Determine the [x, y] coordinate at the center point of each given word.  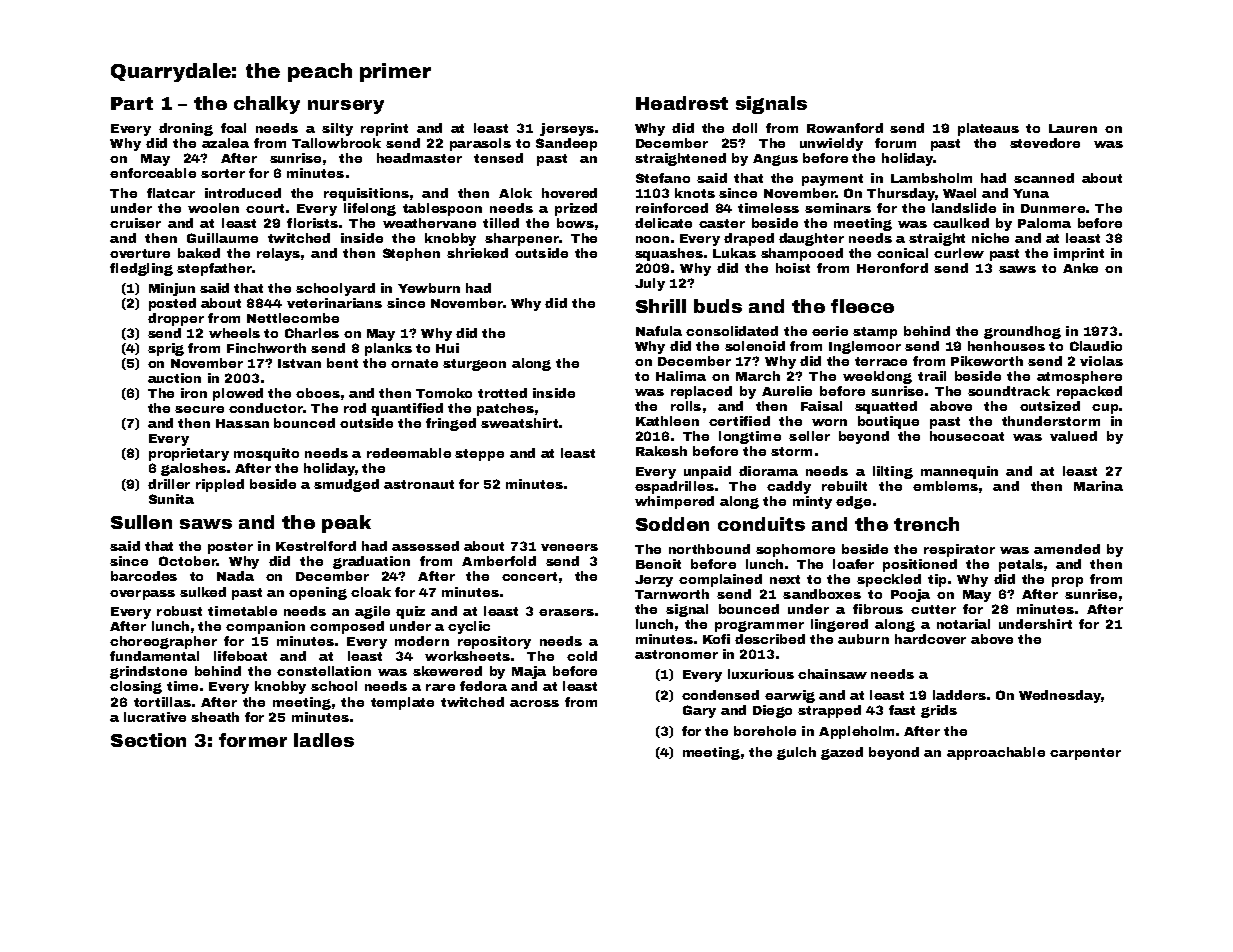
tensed [498, 158]
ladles [324, 740]
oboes [318, 393]
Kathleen [667, 421]
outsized [1050, 406]
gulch [796, 753]
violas [1101, 361]
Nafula [659, 331]
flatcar [171, 193]
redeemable [409, 453]
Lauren [1073, 128]
